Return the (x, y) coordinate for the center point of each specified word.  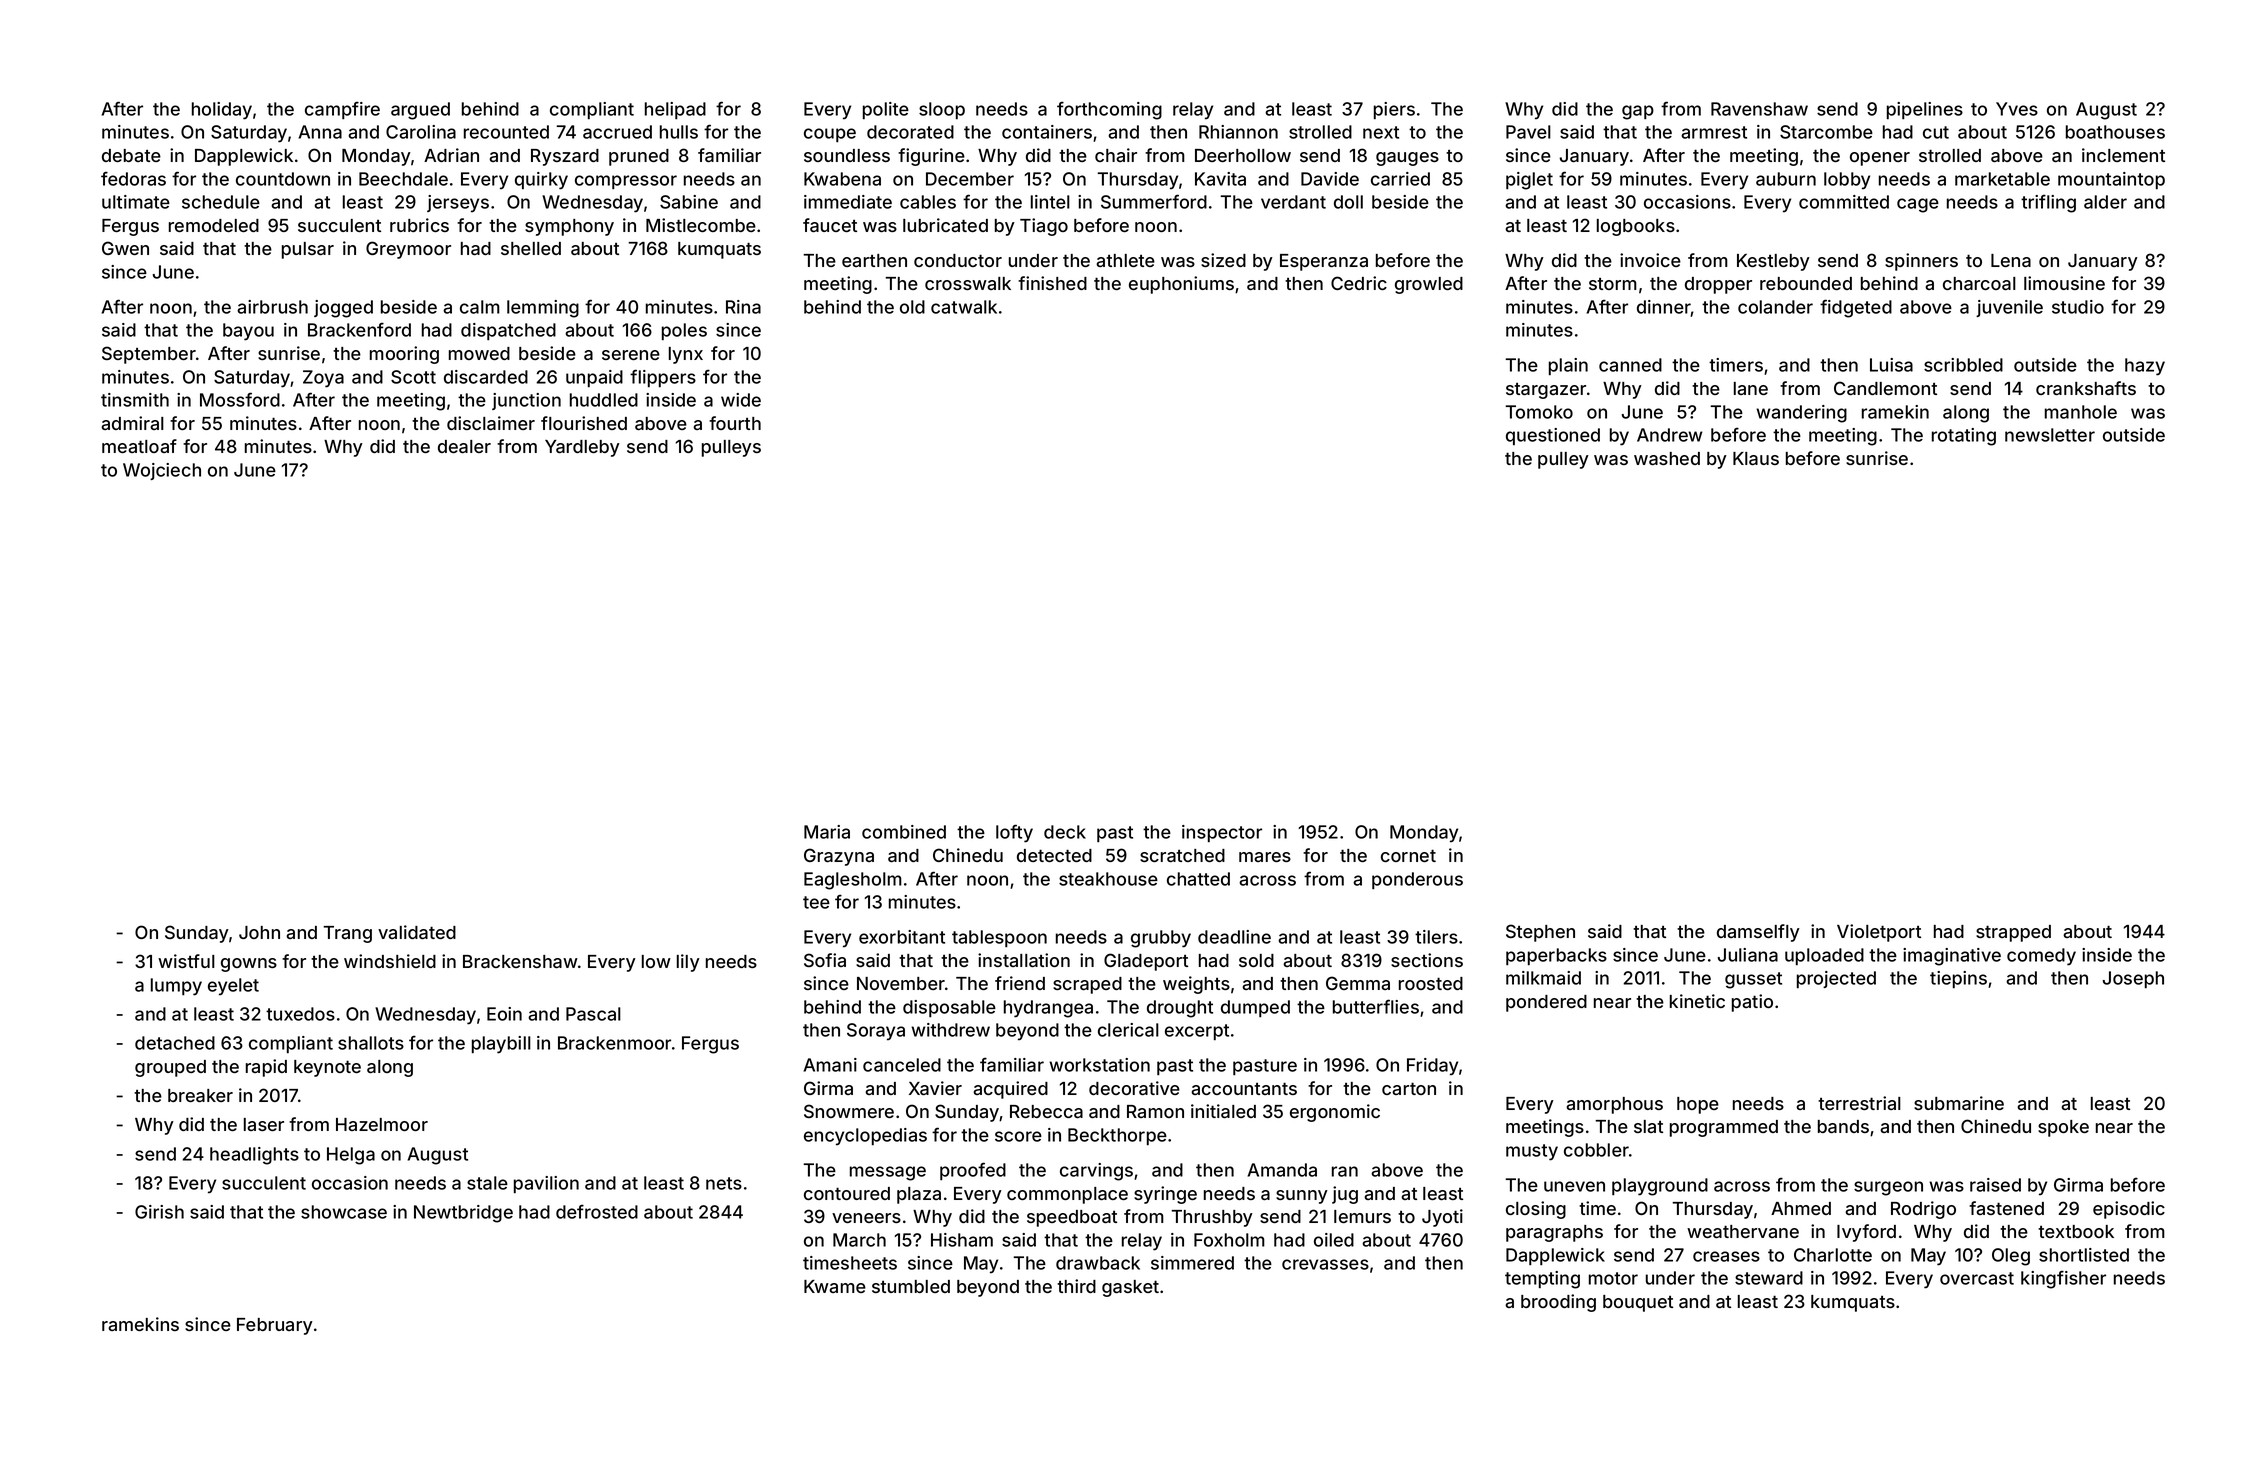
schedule (221, 202)
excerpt (1197, 1032)
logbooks (1636, 227)
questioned (1553, 436)
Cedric (1359, 283)
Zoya (323, 379)
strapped (2013, 933)
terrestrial (1859, 1103)
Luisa (1891, 365)
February (275, 1326)
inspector (1222, 833)
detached (175, 1043)
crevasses (1325, 1264)
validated (417, 932)
